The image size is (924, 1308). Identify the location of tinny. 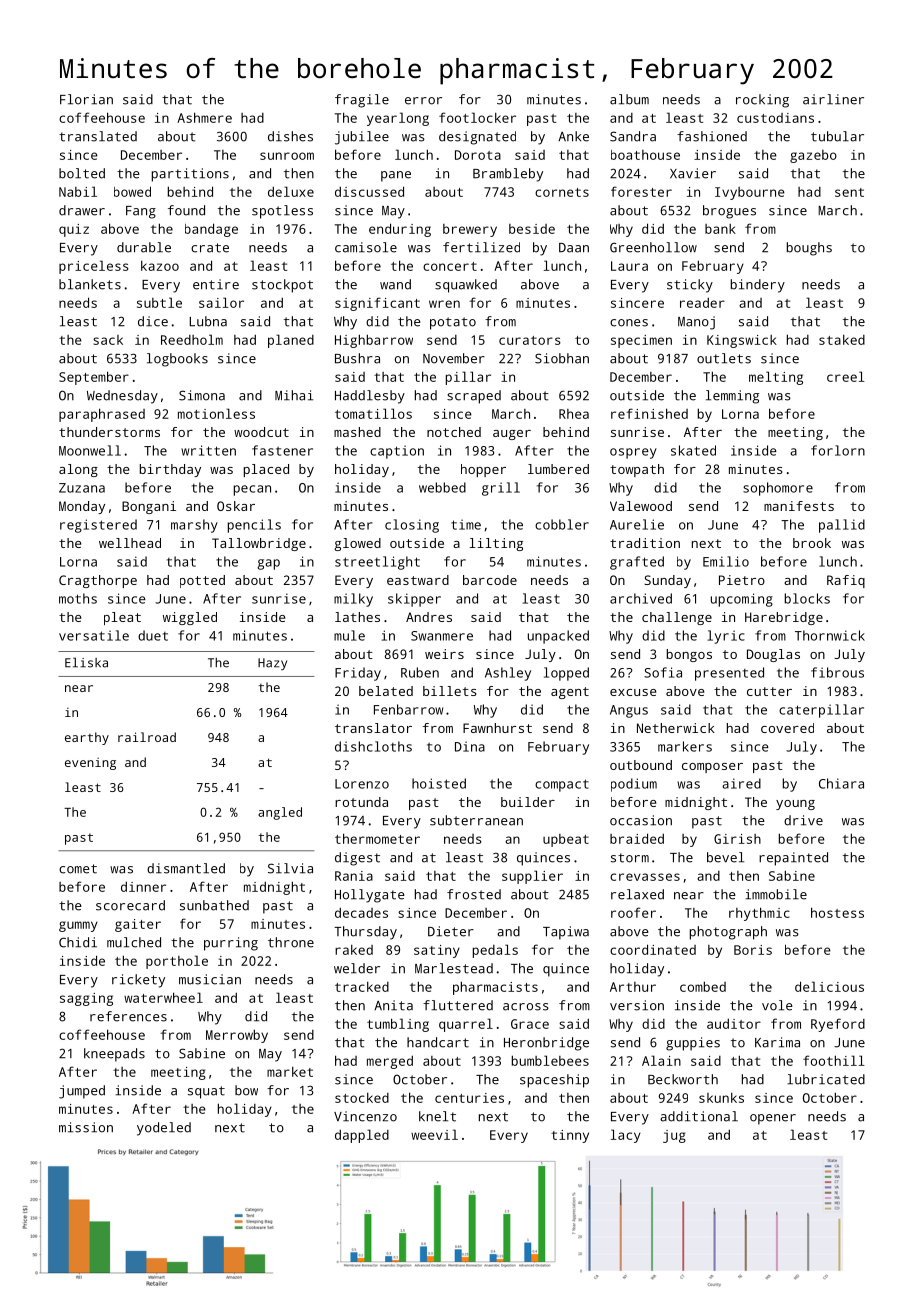
(570, 1136).
